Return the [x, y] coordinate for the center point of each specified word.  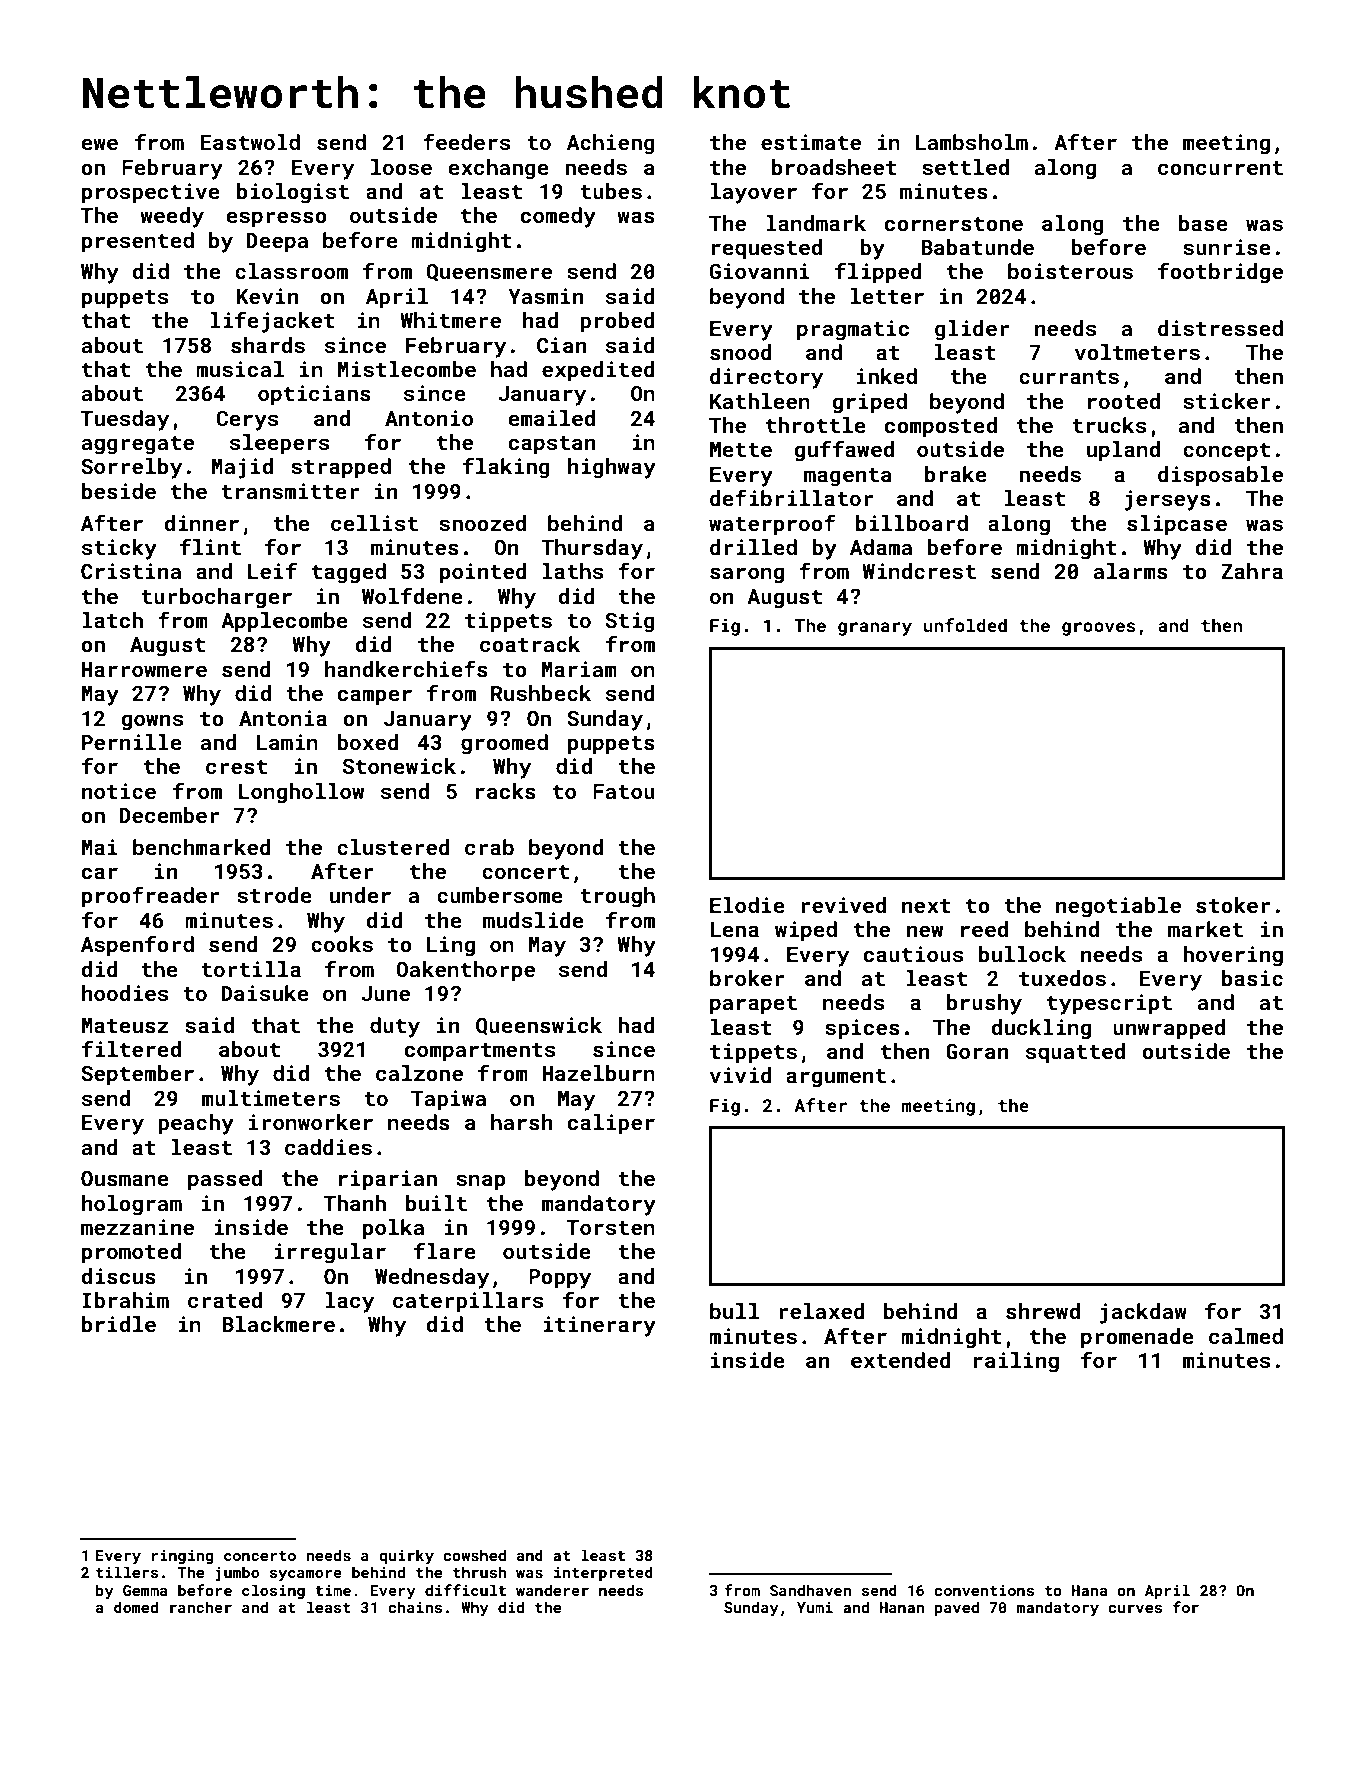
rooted [1124, 401]
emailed [551, 418]
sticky [119, 549]
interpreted [603, 1573]
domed [136, 1607]
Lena [734, 929]
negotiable [1118, 907]
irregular [330, 1253]
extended [901, 1360]
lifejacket [272, 322]
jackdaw [1143, 1313]
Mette [741, 449]
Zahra [1252, 571]
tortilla [251, 969]
